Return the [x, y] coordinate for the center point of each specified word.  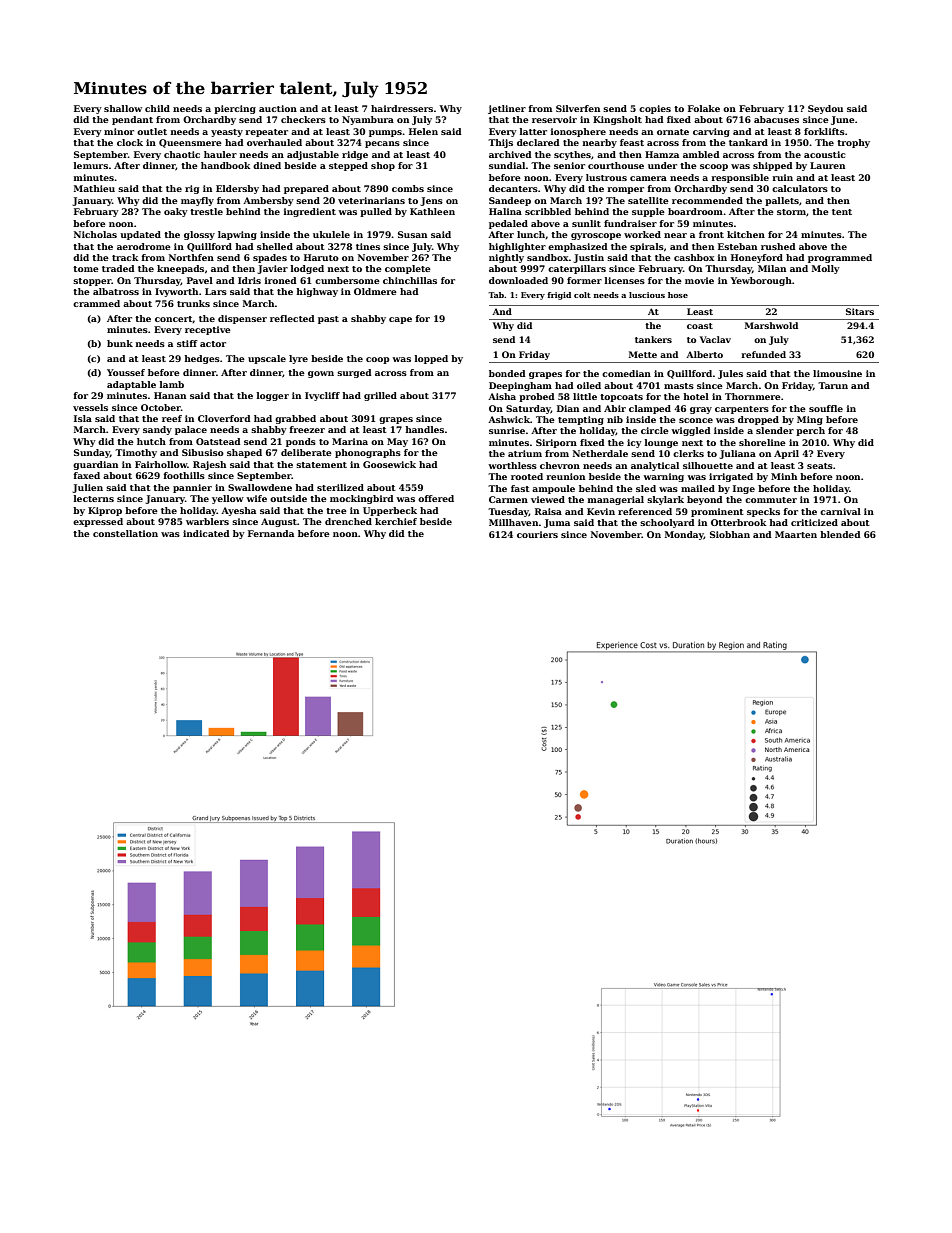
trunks [193, 303]
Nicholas [95, 234]
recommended [707, 200]
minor [119, 131]
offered [436, 498]
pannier [192, 488]
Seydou [825, 109]
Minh [784, 476]
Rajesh [209, 465]
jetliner [507, 109]
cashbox [694, 257]
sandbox [548, 257]
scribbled [548, 211]
